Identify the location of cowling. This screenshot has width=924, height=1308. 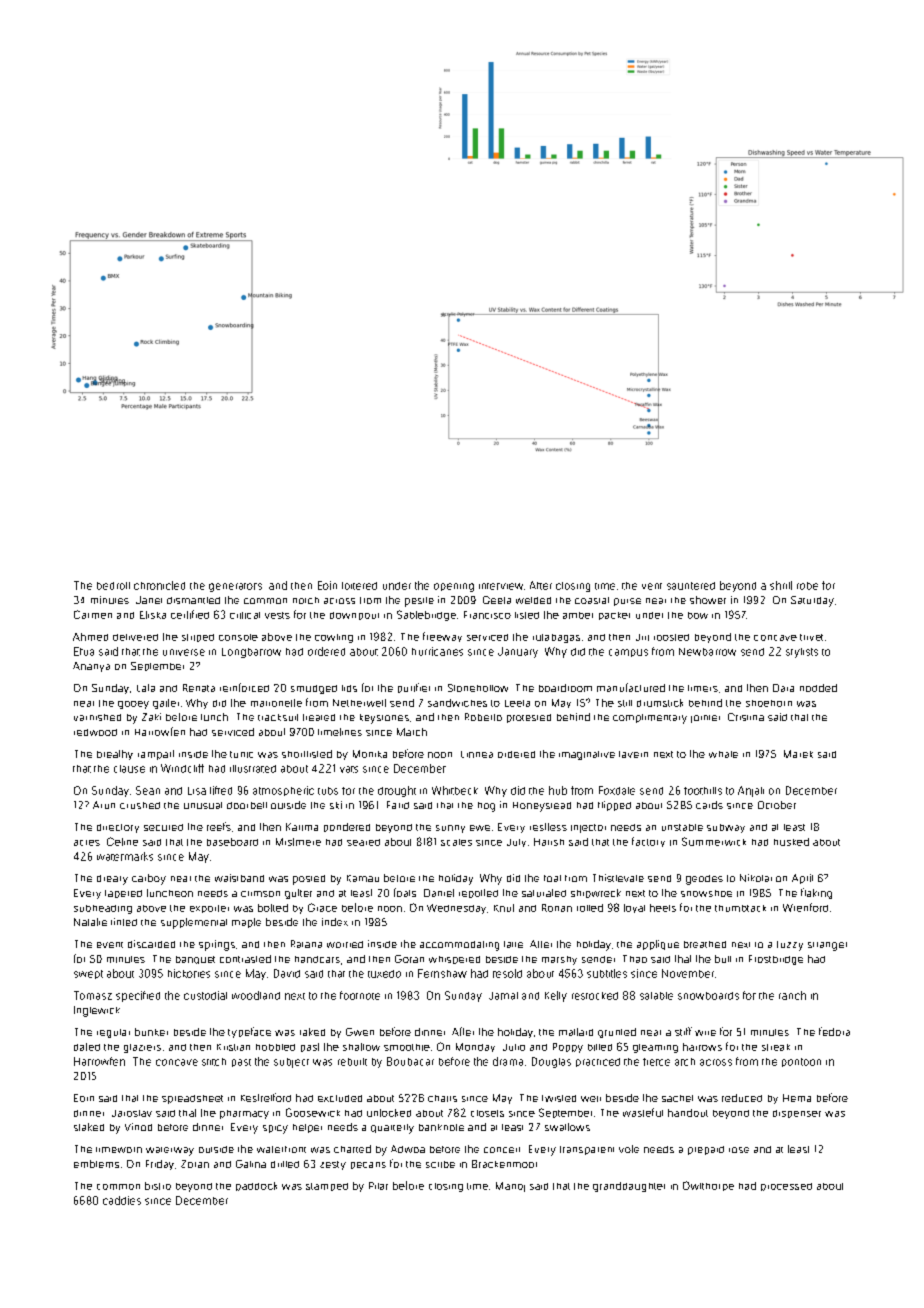
(334, 638).
